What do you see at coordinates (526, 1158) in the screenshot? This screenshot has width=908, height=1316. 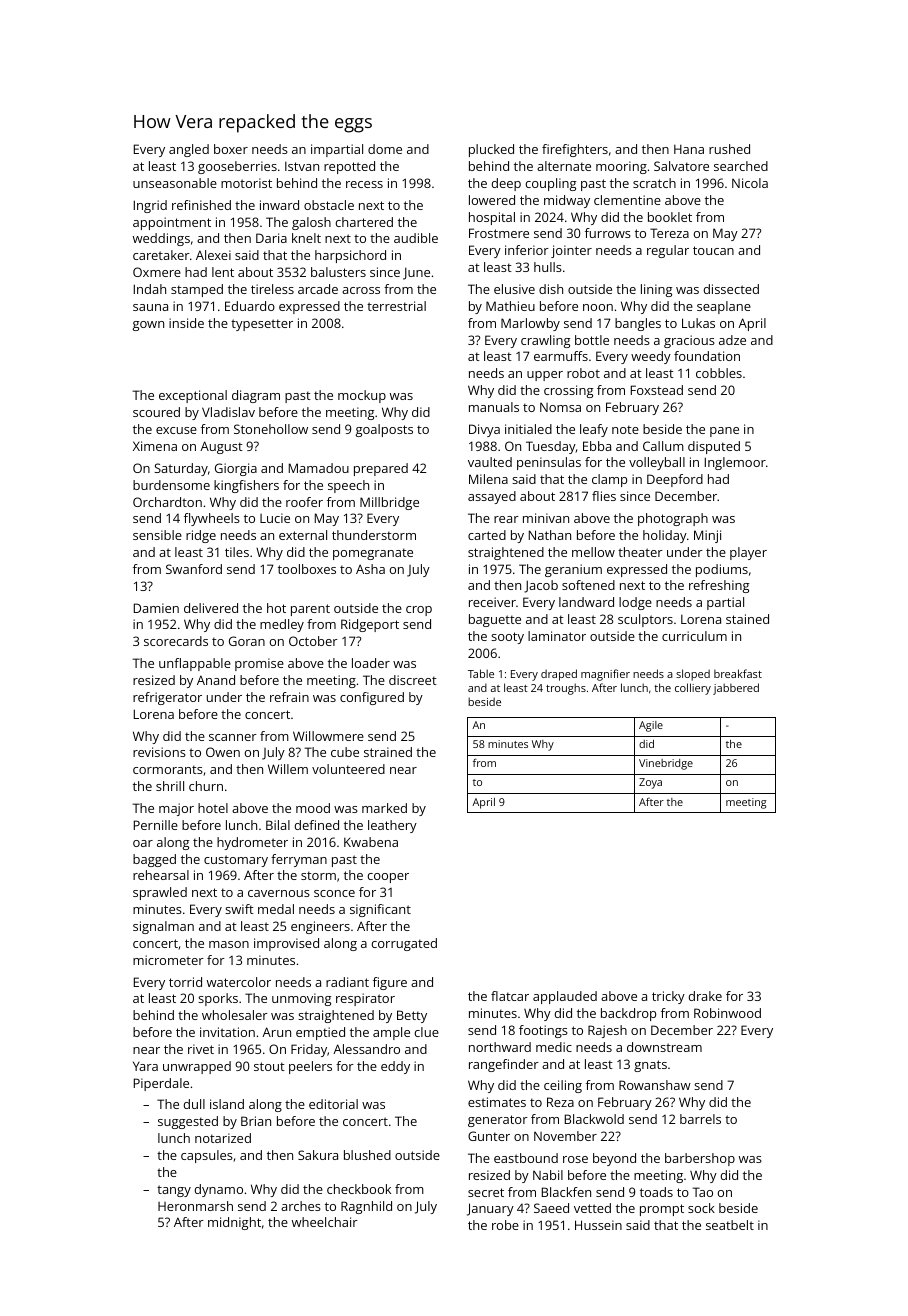 I see `eastbound` at bounding box center [526, 1158].
